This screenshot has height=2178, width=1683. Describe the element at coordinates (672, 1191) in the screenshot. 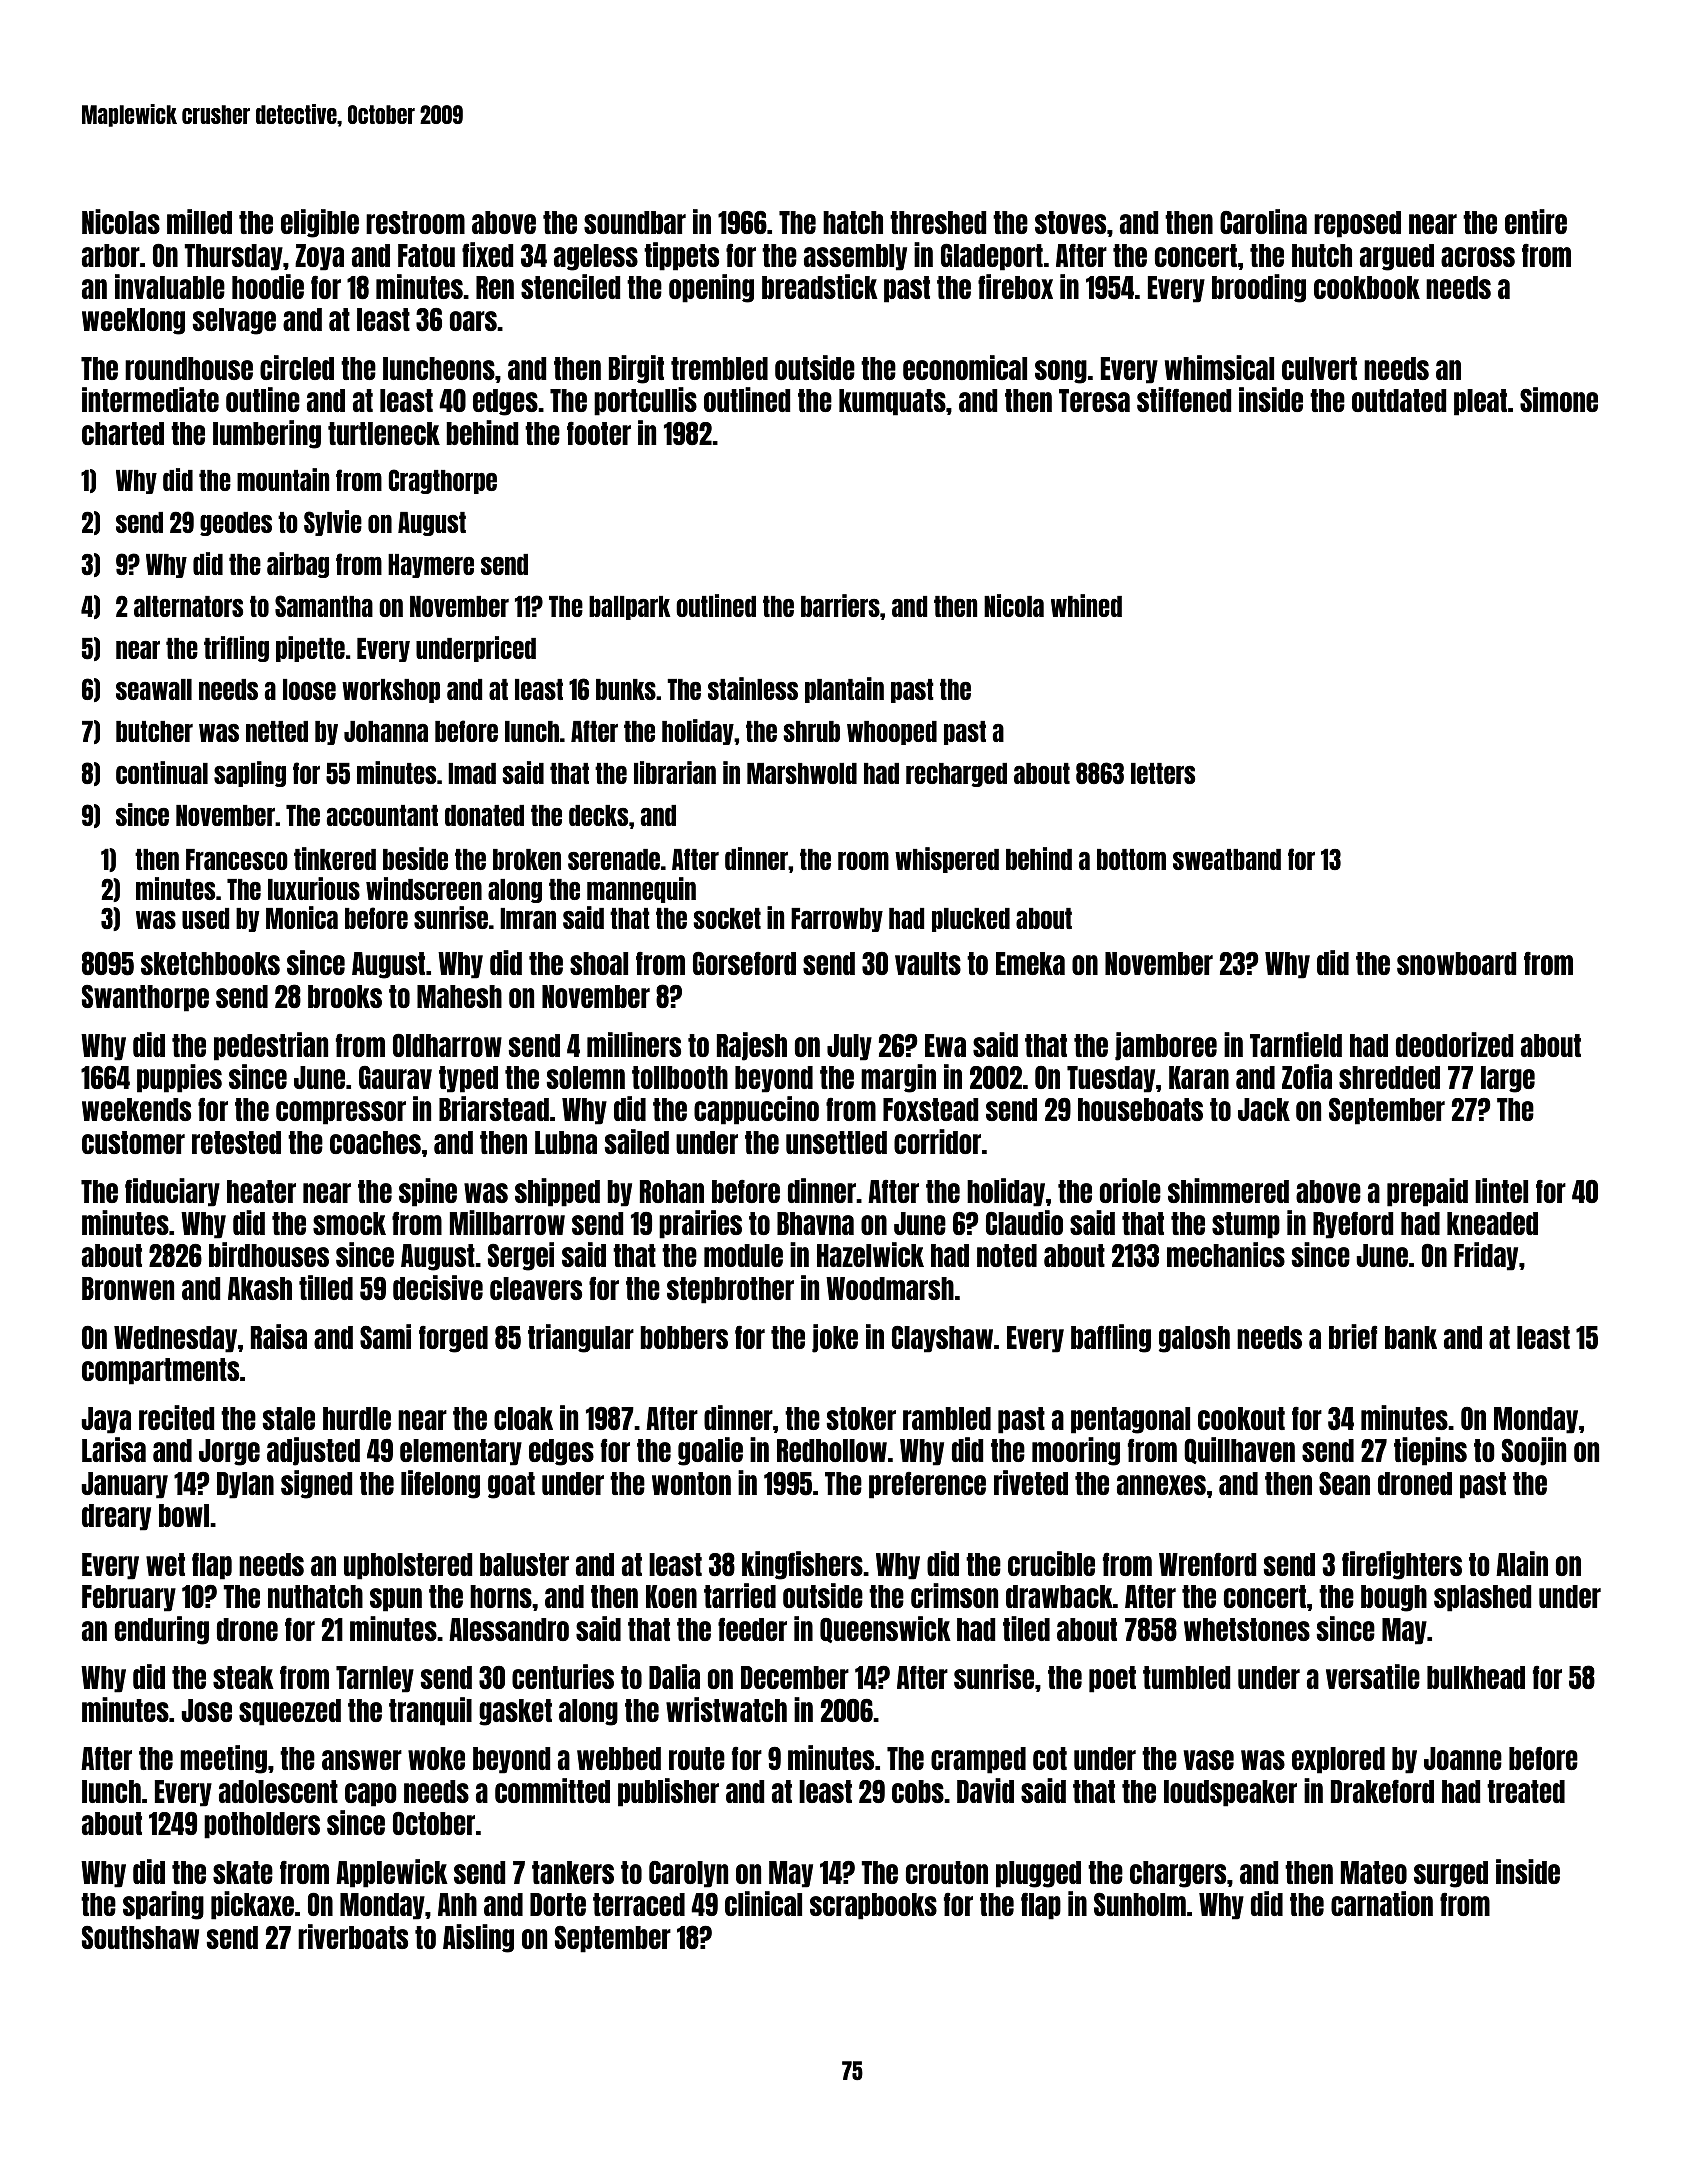

I see `Rohan` at that location.
